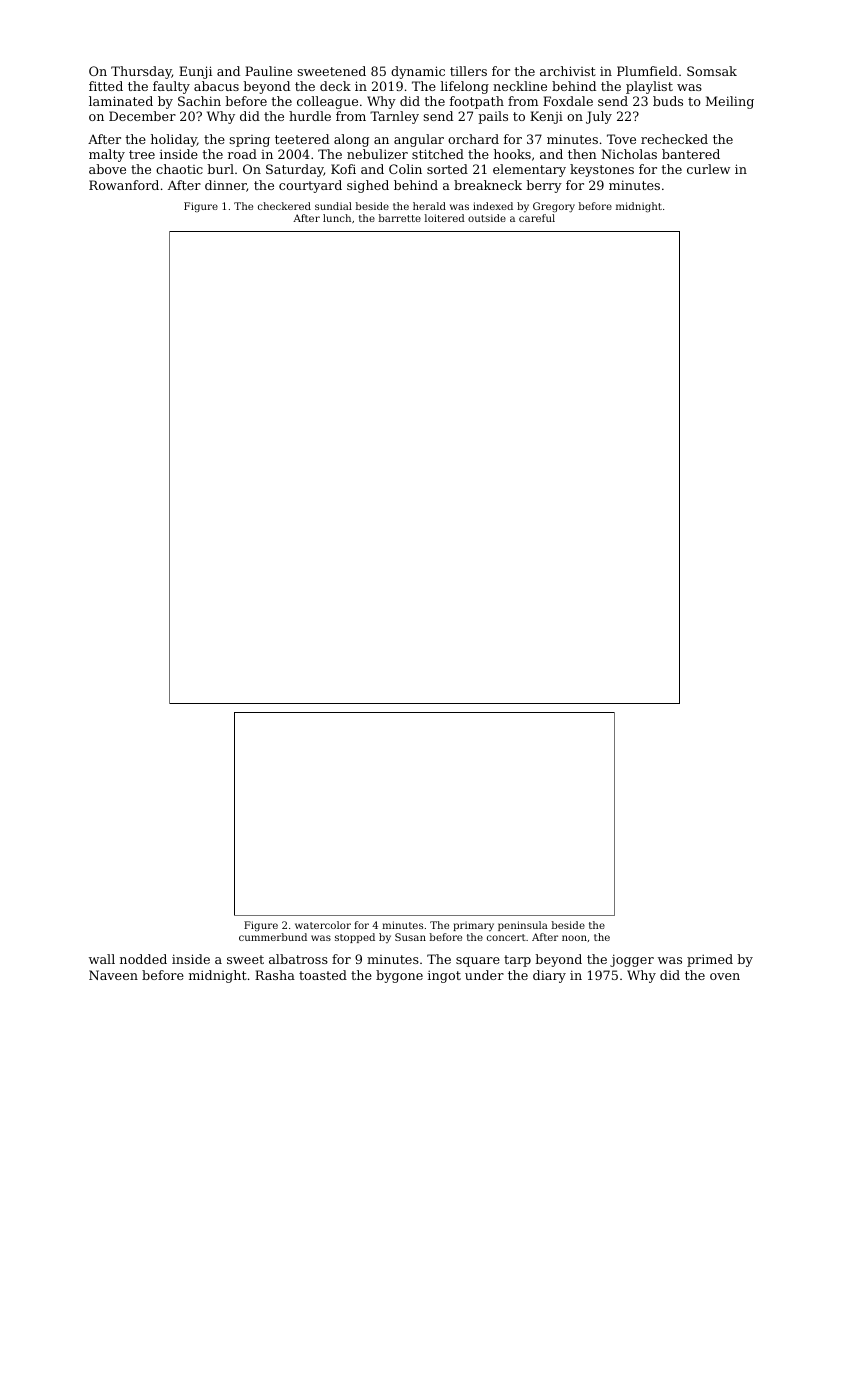 The image size is (849, 1400). Describe the element at coordinates (275, 975) in the screenshot. I see `Rasha` at that location.
